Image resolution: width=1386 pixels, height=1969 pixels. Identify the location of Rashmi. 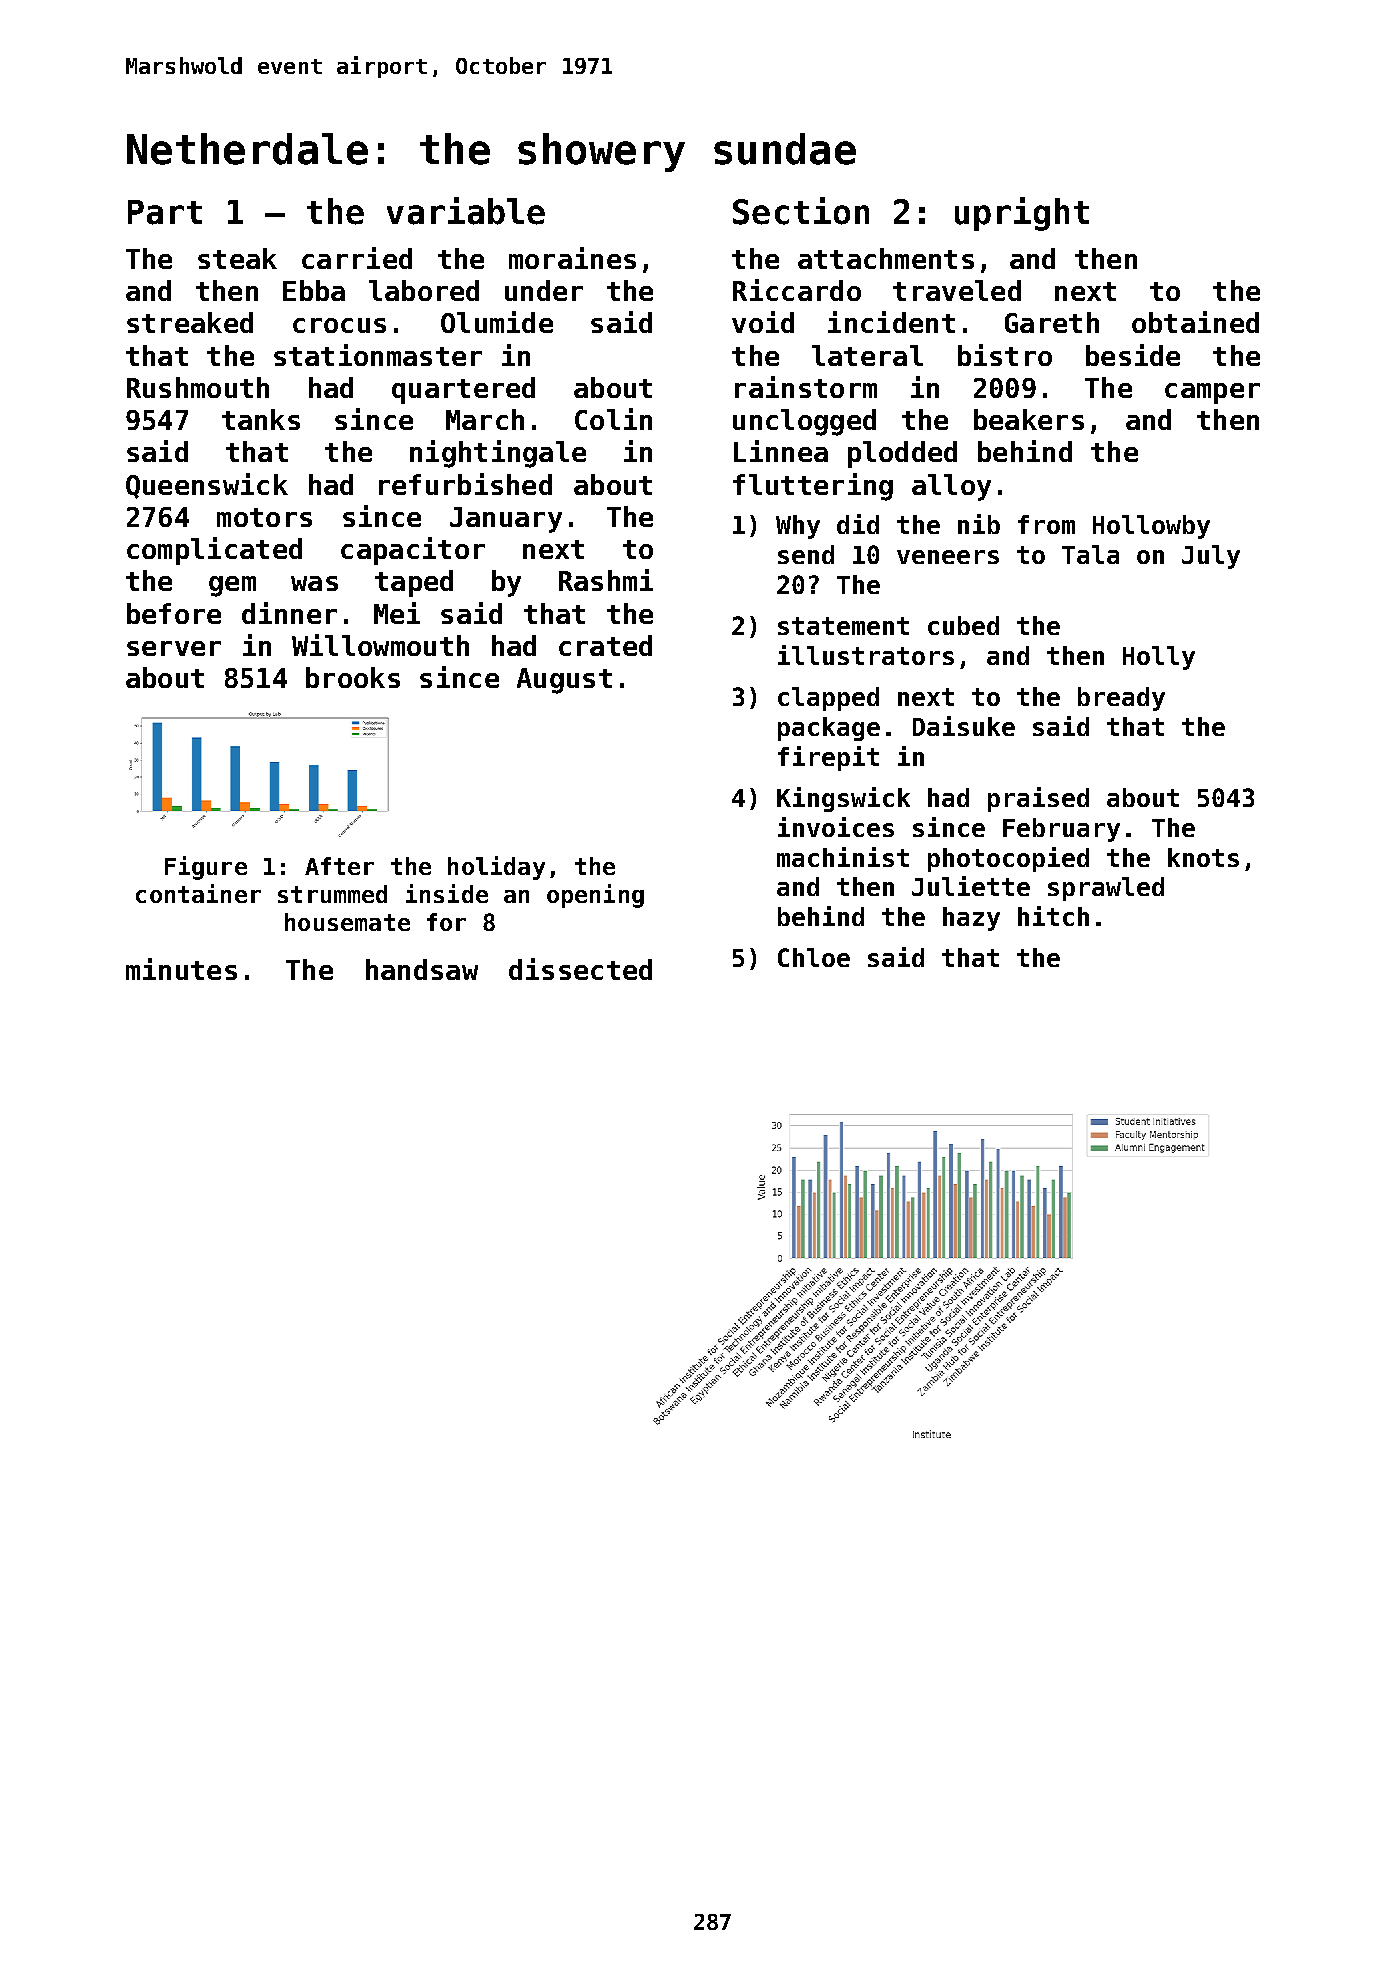
(606, 580).
